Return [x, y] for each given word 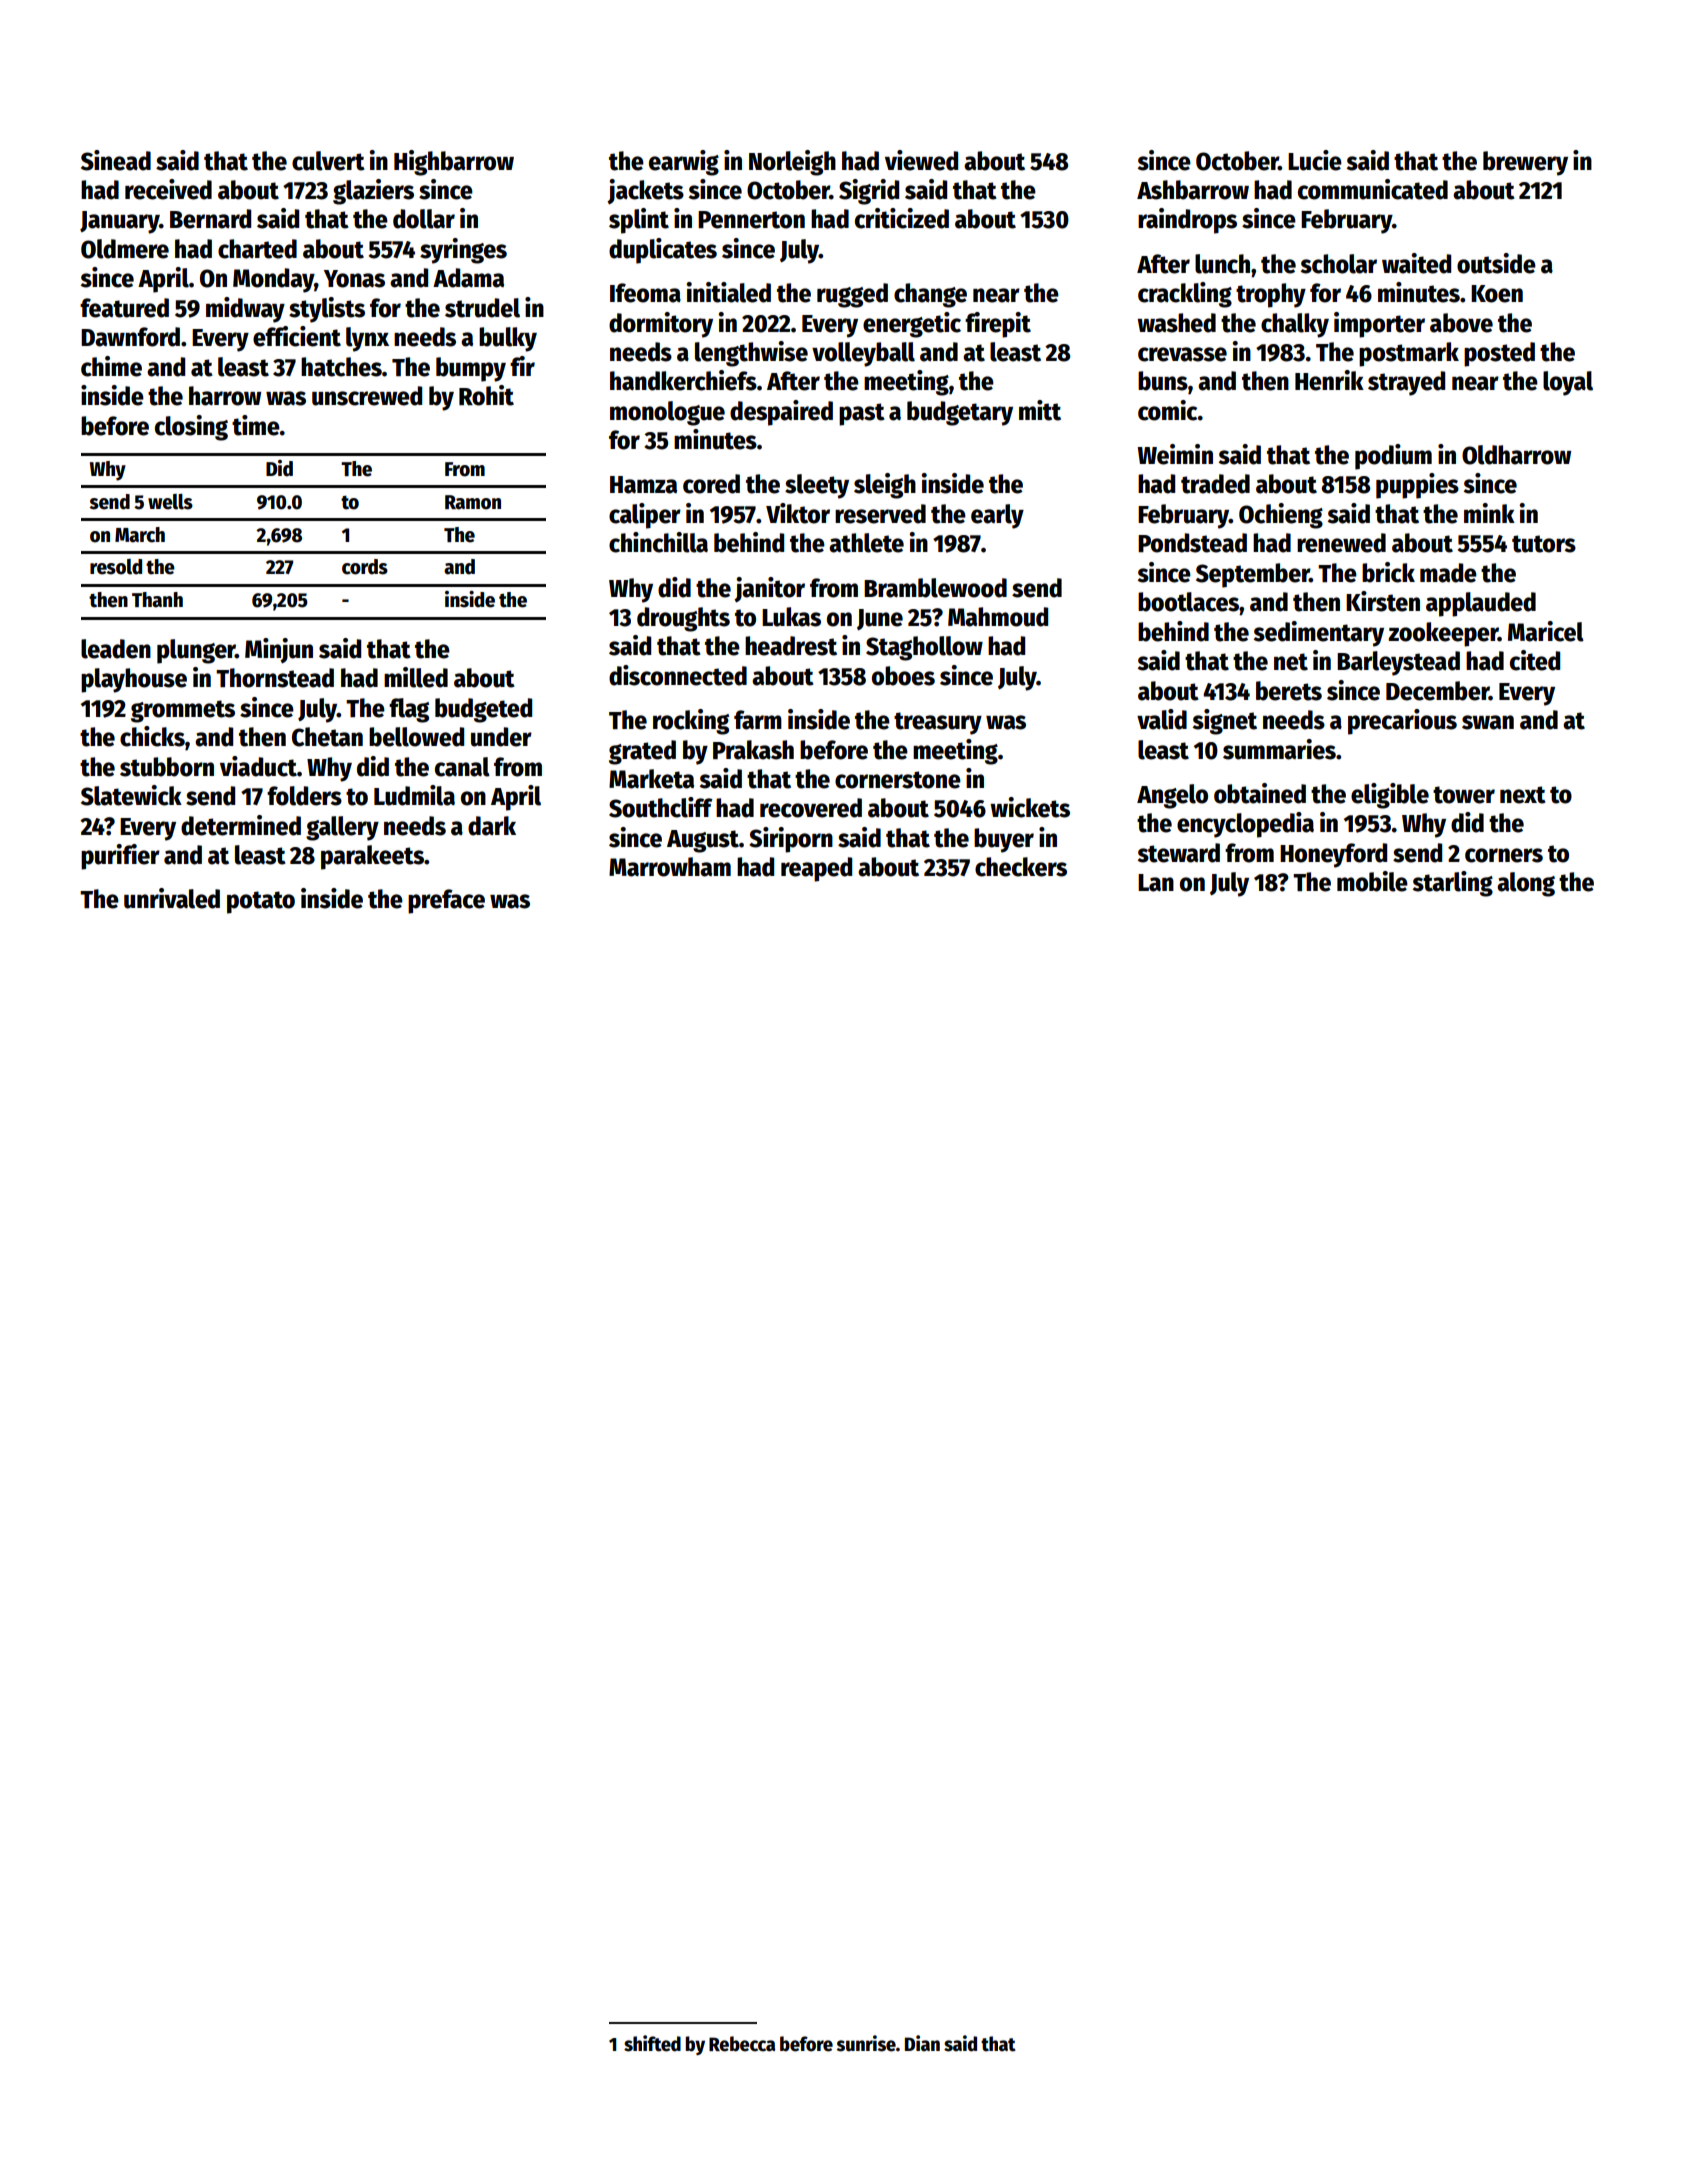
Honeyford [1333, 855]
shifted [652, 2043]
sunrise [866, 2043]
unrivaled [172, 898]
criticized [902, 218]
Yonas [354, 279]
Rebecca [742, 2044]
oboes [903, 676]
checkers [1021, 867]
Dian [922, 2043]
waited [1416, 263]
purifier [120, 857]
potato [261, 902]
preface [446, 901]
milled [416, 677]
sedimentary [1319, 634]
